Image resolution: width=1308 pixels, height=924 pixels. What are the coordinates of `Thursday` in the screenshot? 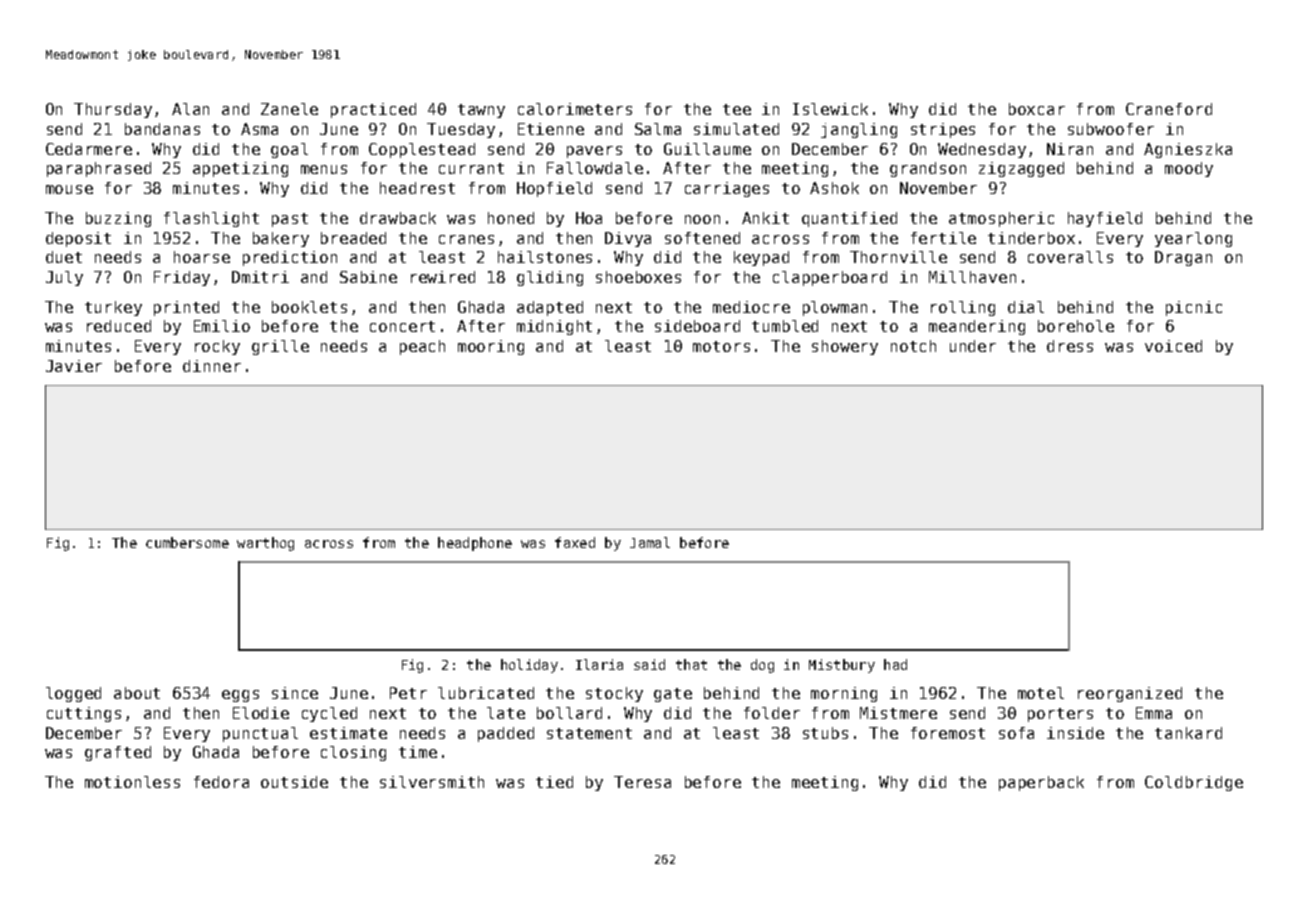 It's located at (113, 110).
